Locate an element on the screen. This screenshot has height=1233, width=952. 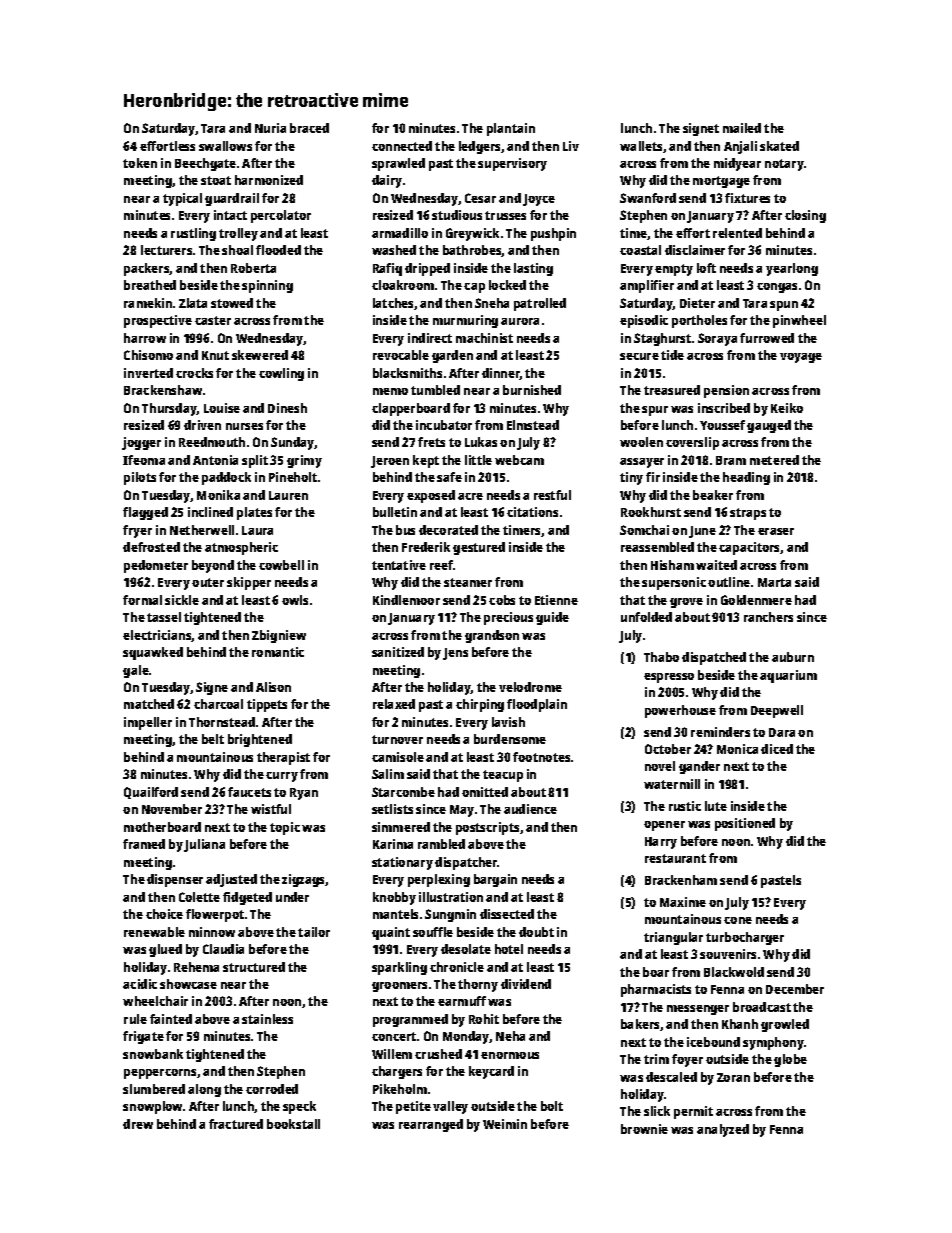
stainless is located at coordinates (267, 1019).
